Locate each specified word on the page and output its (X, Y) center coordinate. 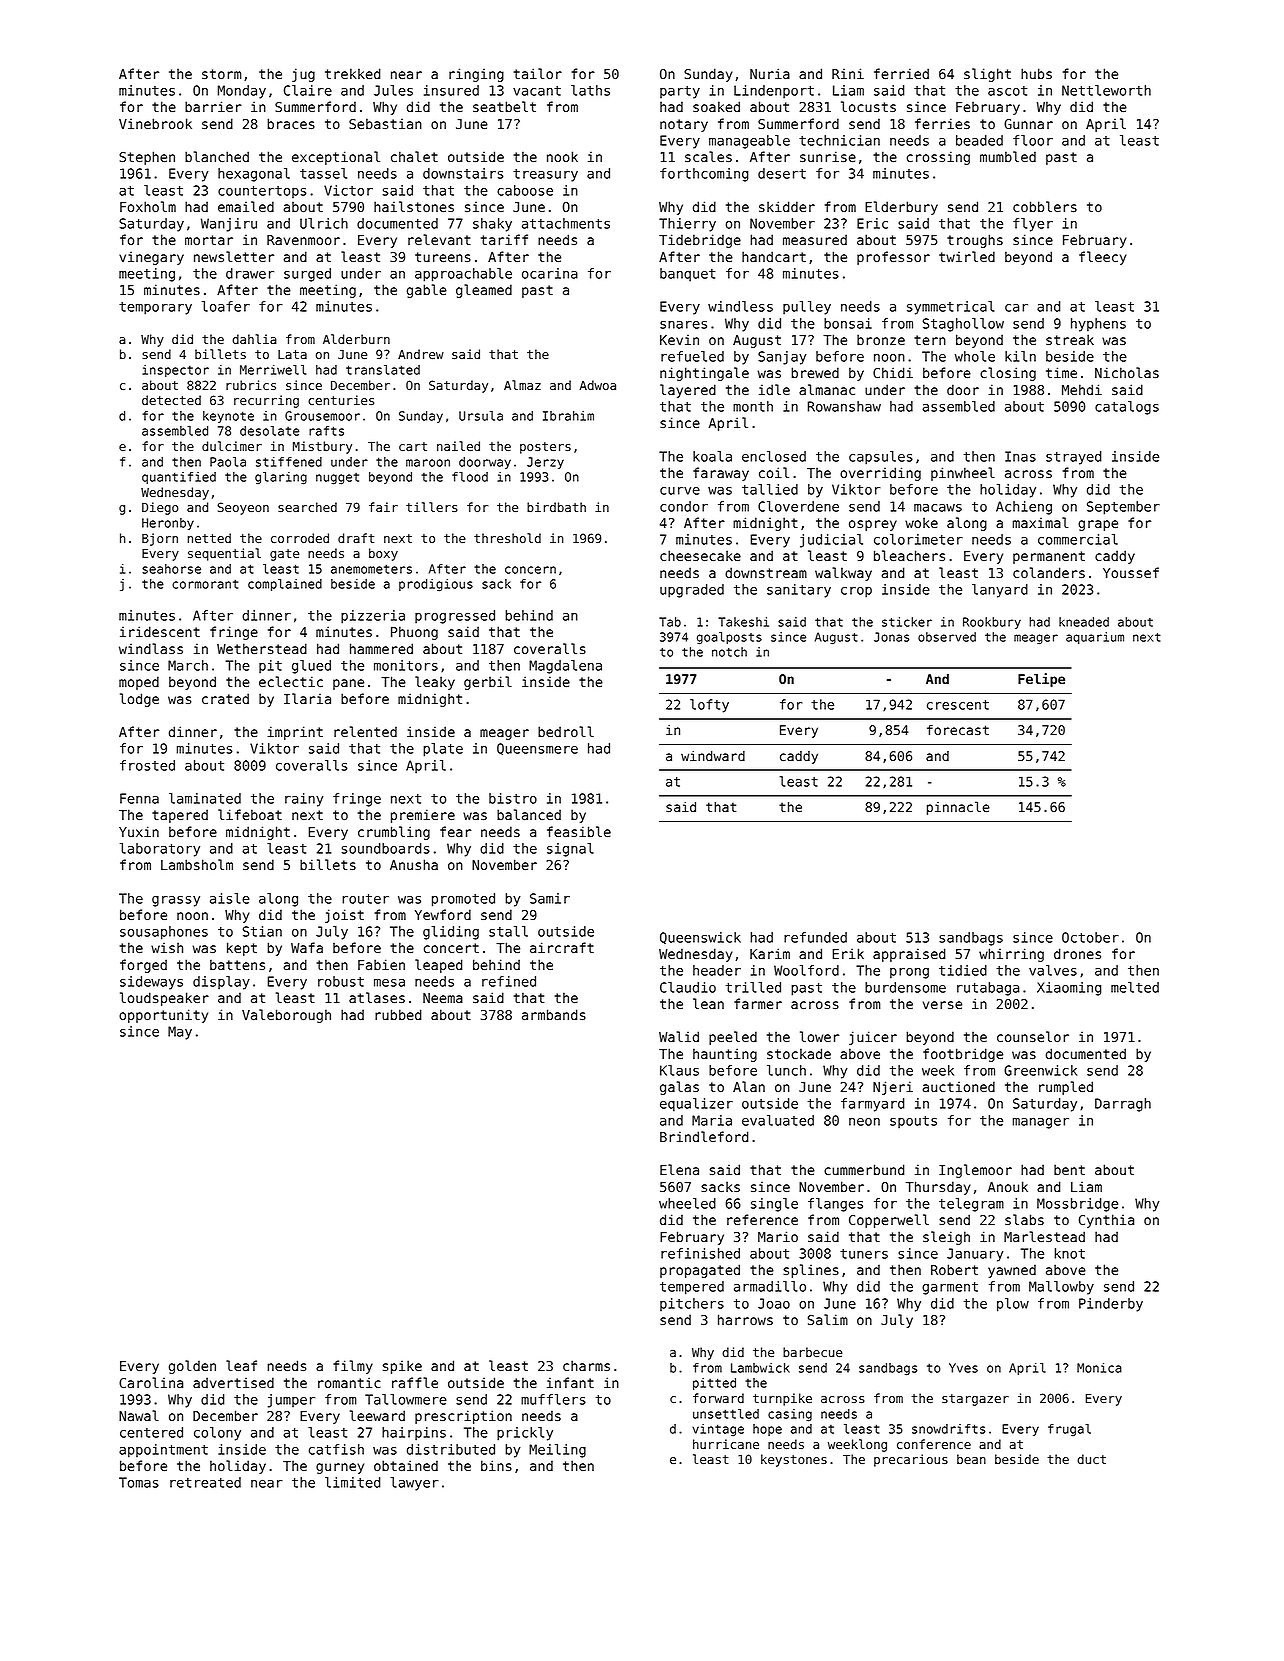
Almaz (522, 385)
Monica (1099, 1368)
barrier (213, 106)
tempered (692, 1288)
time (1061, 372)
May (180, 1033)
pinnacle (958, 808)
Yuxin (139, 831)
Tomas (139, 1482)
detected (171, 400)
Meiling (557, 1451)
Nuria (770, 73)
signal (570, 850)
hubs (1036, 73)
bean (971, 1459)
